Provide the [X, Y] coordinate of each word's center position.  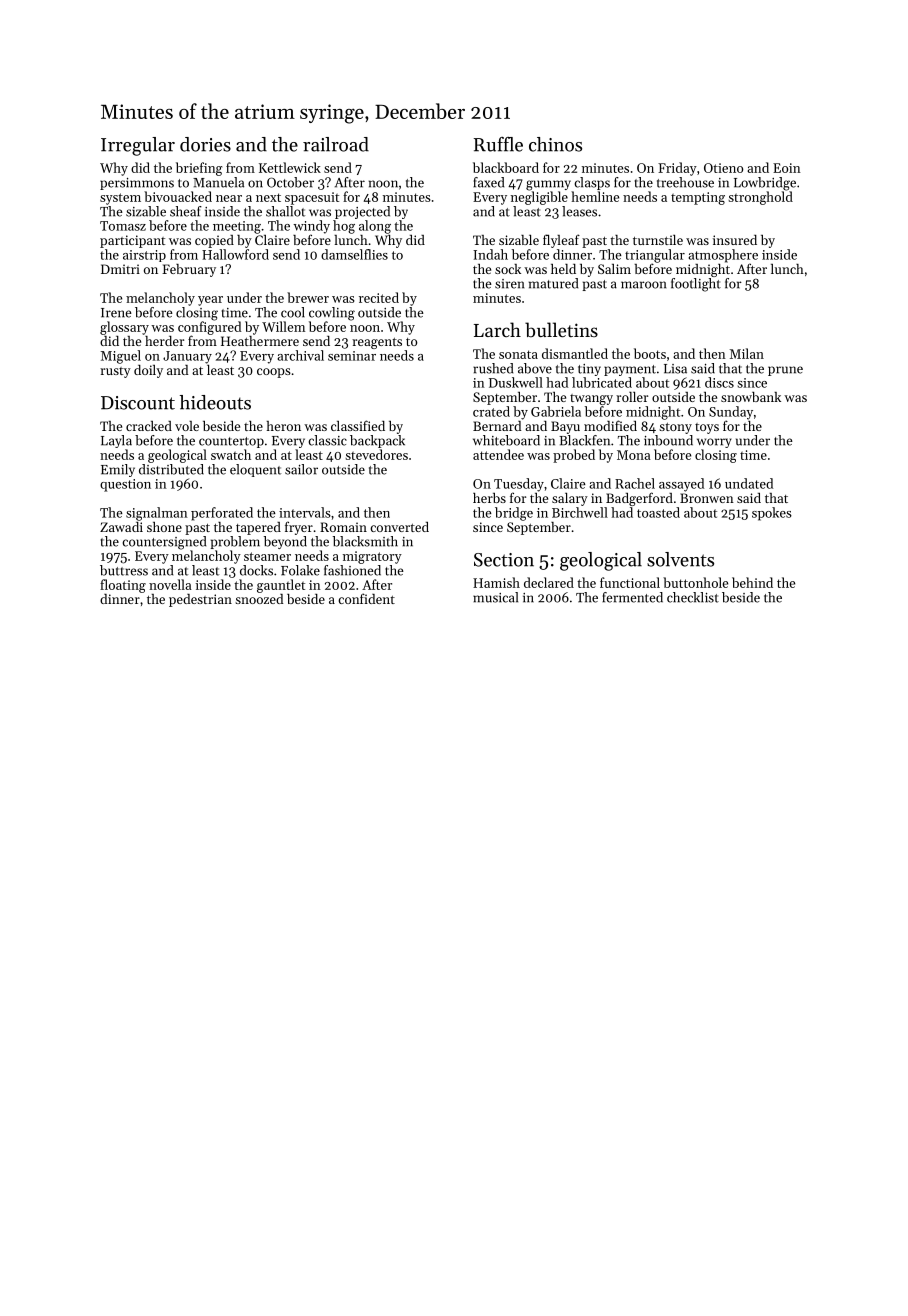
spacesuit [312, 198]
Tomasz [123, 226]
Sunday [731, 413]
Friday [677, 169]
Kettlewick [290, 167]
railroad [336, 144]
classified [358, 425]
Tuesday [519, 485]
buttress [124, 570]
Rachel [635, 483]
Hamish [496, 582]
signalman [157, 514]
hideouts [215, 402]
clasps [592, 183]
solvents [680, 559]
